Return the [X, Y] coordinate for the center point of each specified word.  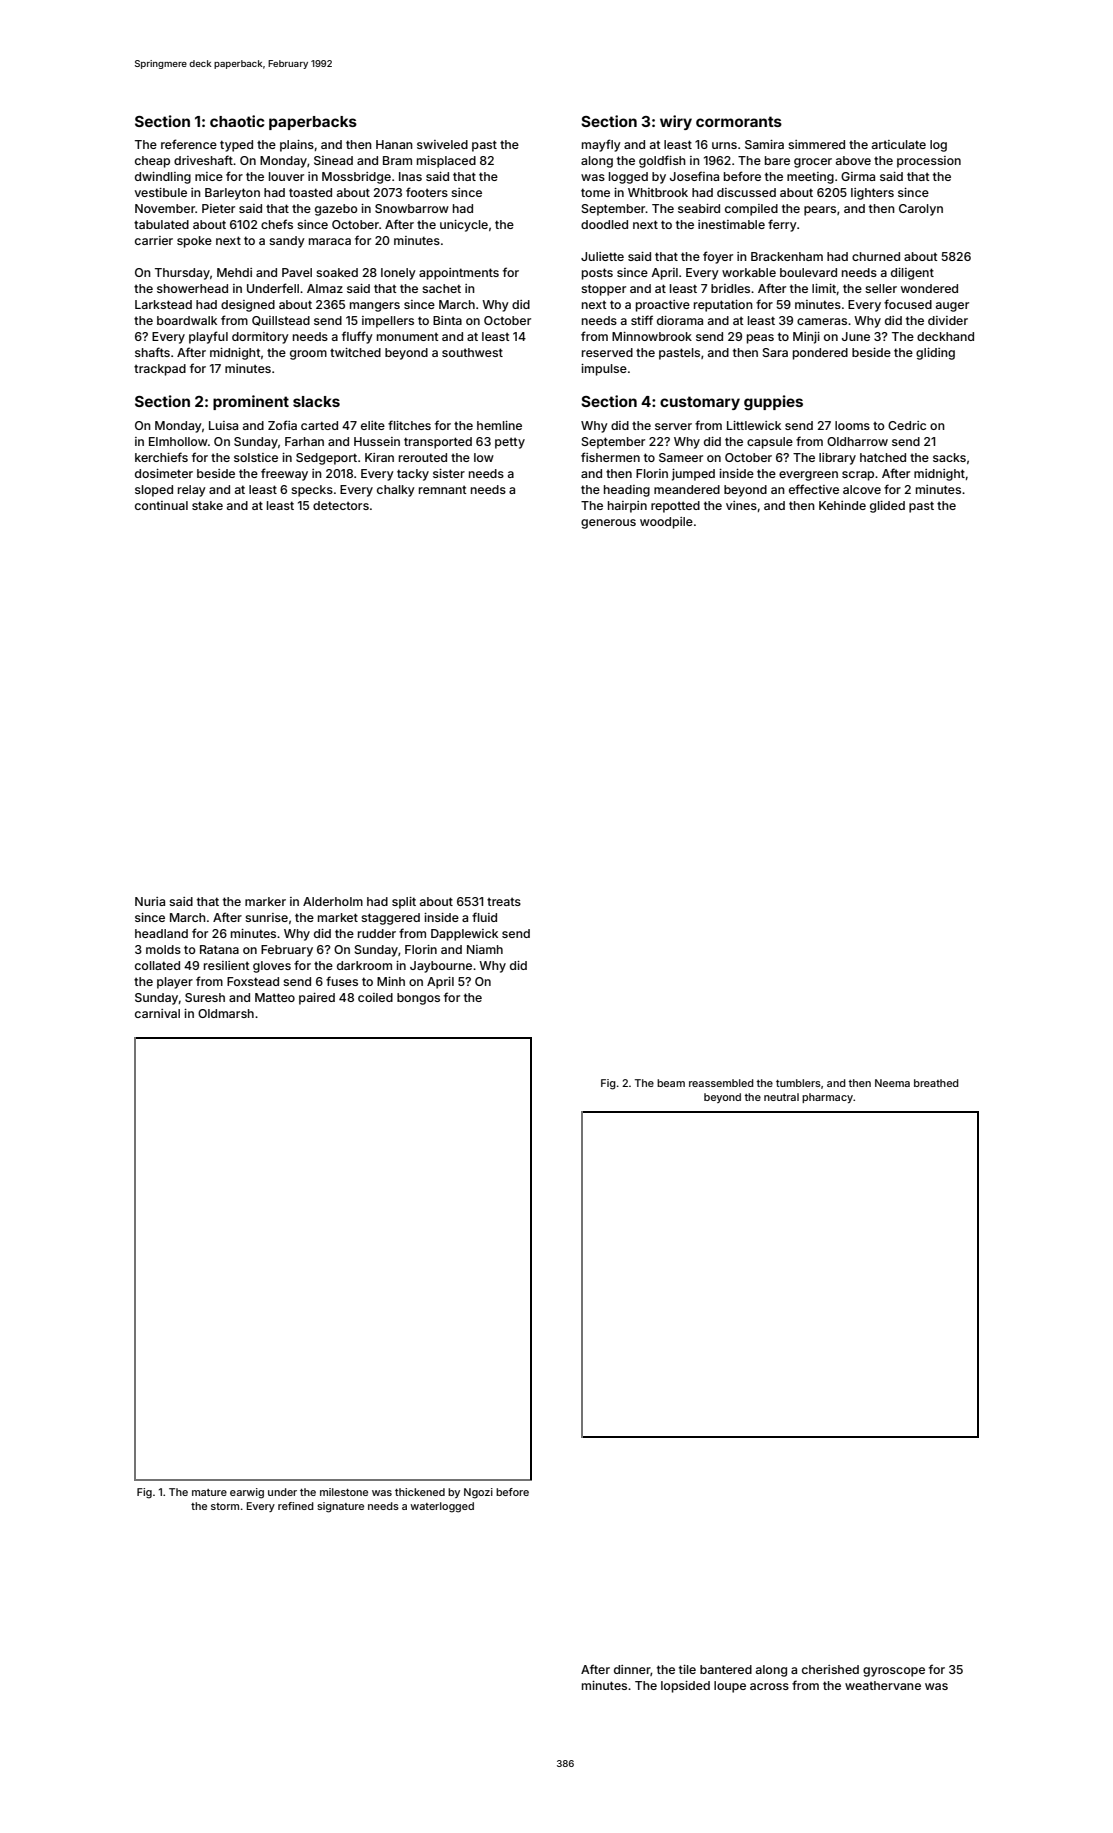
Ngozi [478, 1493]
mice [209, 176]
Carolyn [921, 210]
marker [265, 901]
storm [225, 1506]
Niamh [485, 949]
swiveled [442, 144]
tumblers [798, 1083]
